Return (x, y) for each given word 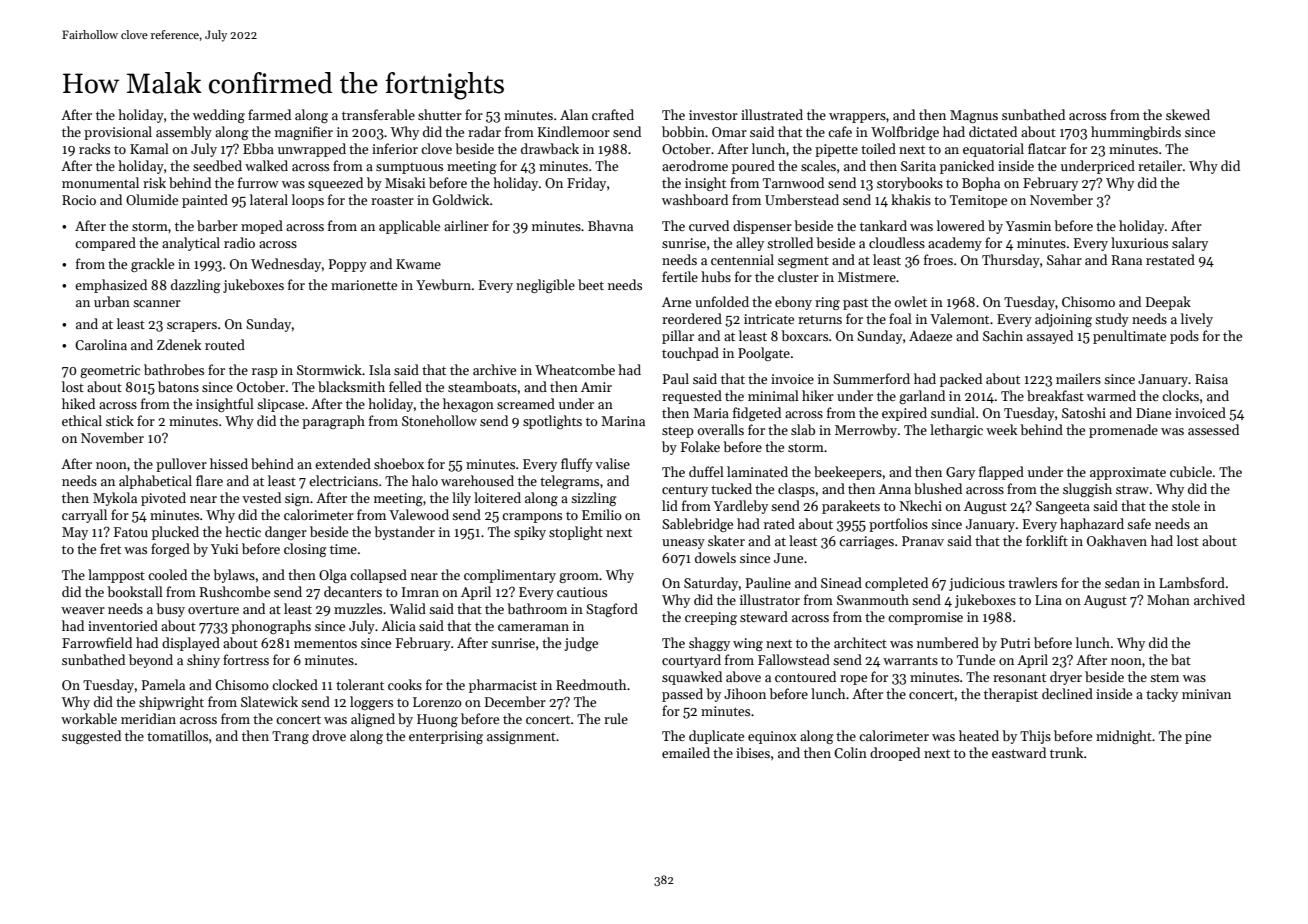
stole (1186, 505)
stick (120, 420)
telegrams (569, 482)
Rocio (79, 200)
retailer (1160, 165)
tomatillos (177, 735)
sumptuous (409, 168)
